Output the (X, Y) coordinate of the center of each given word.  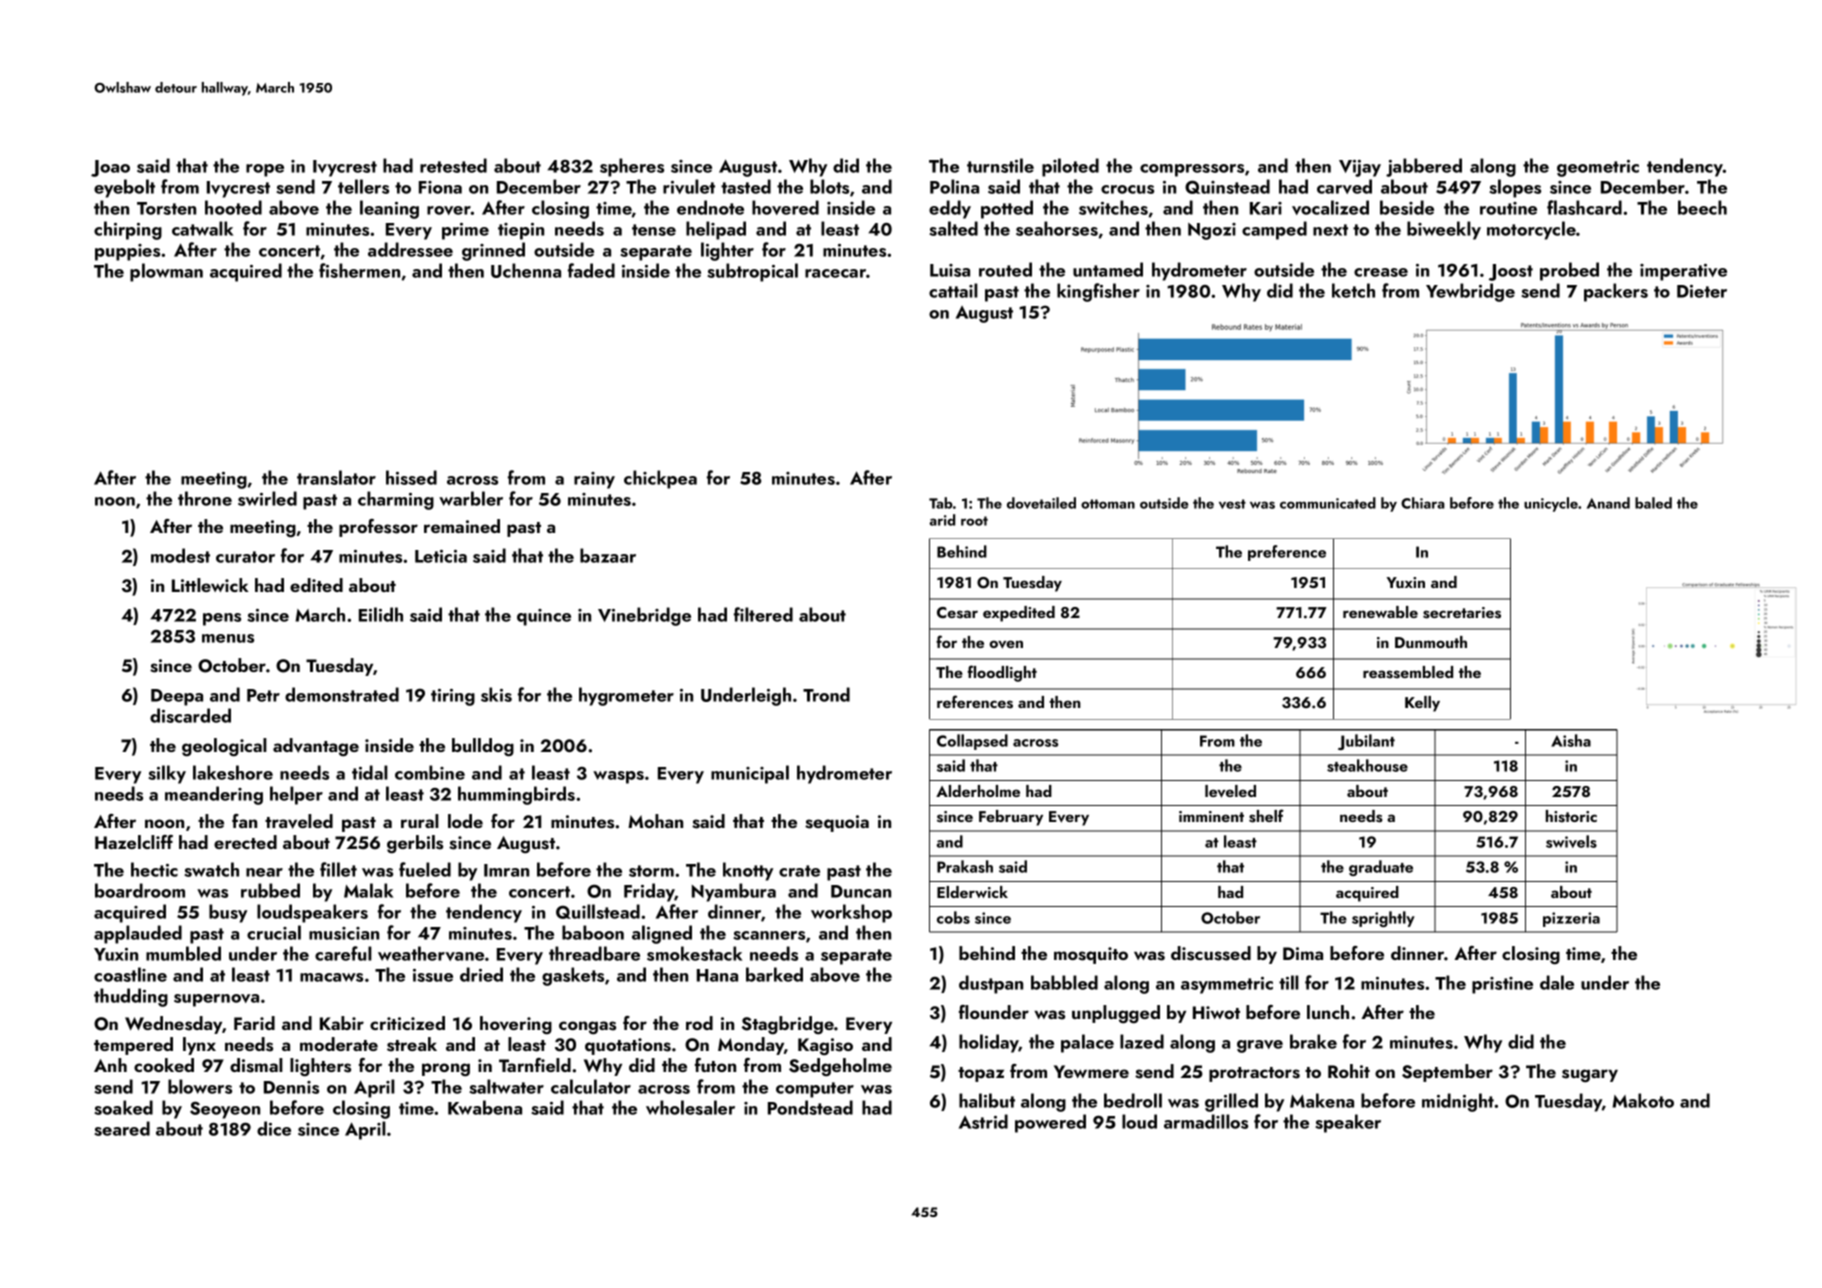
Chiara (1423, 503)
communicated (1328, 503)
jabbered (1424, 167)
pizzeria (1571, 919)
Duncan (861, 891)
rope (265, 170)
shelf (1266, 816)
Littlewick (210, 585)
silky (167, 774)
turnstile (1000, 165)
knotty (748, 871)
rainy (594, 480)
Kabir (342, 1023)
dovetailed (1041, 503)
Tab (941, 503)
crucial (274, 932)
